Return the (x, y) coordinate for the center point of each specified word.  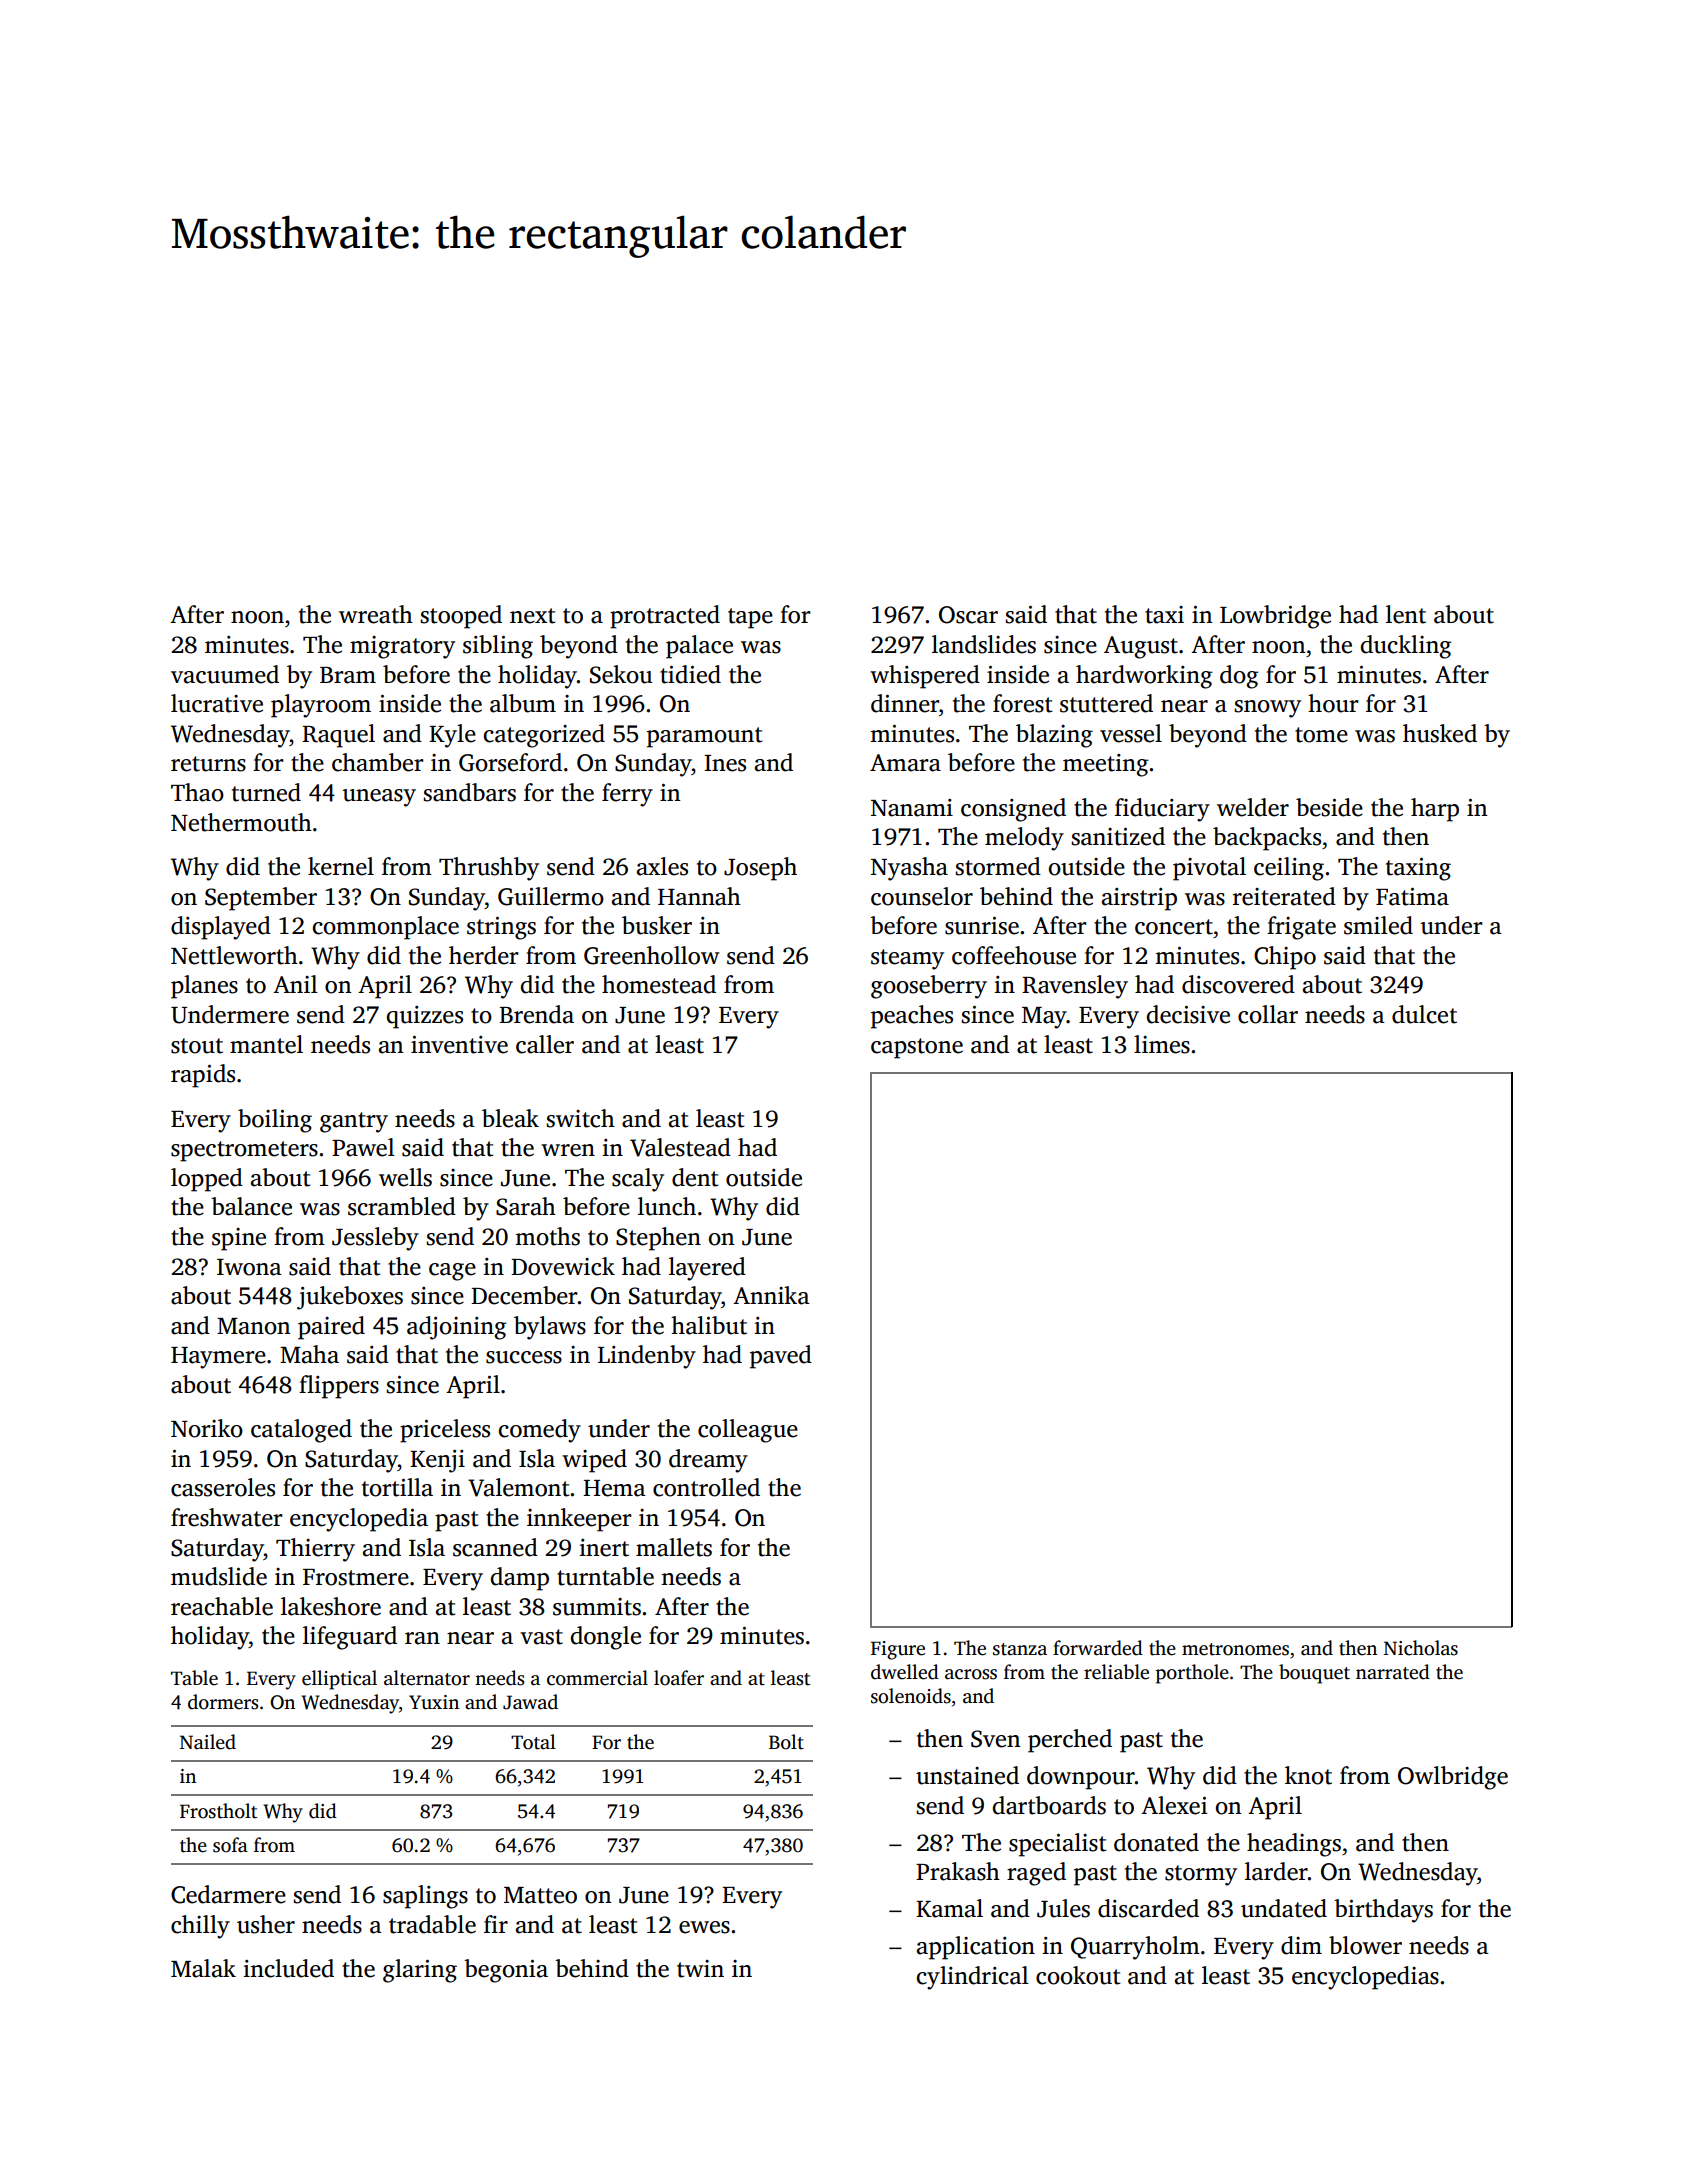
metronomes (1235, 1649)
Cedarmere (228, 1894)
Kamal (949, 1908)
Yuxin (434, 1702)
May (1044, 1018)
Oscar (968, 615)
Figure (898, 1650)
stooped (461, 617)
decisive (1188, 1014)
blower (1365, 1945)
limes (1162, 1044)
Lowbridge (1275, 617)
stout (197, 1046)
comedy (540, 1431)
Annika (771, 1295)
